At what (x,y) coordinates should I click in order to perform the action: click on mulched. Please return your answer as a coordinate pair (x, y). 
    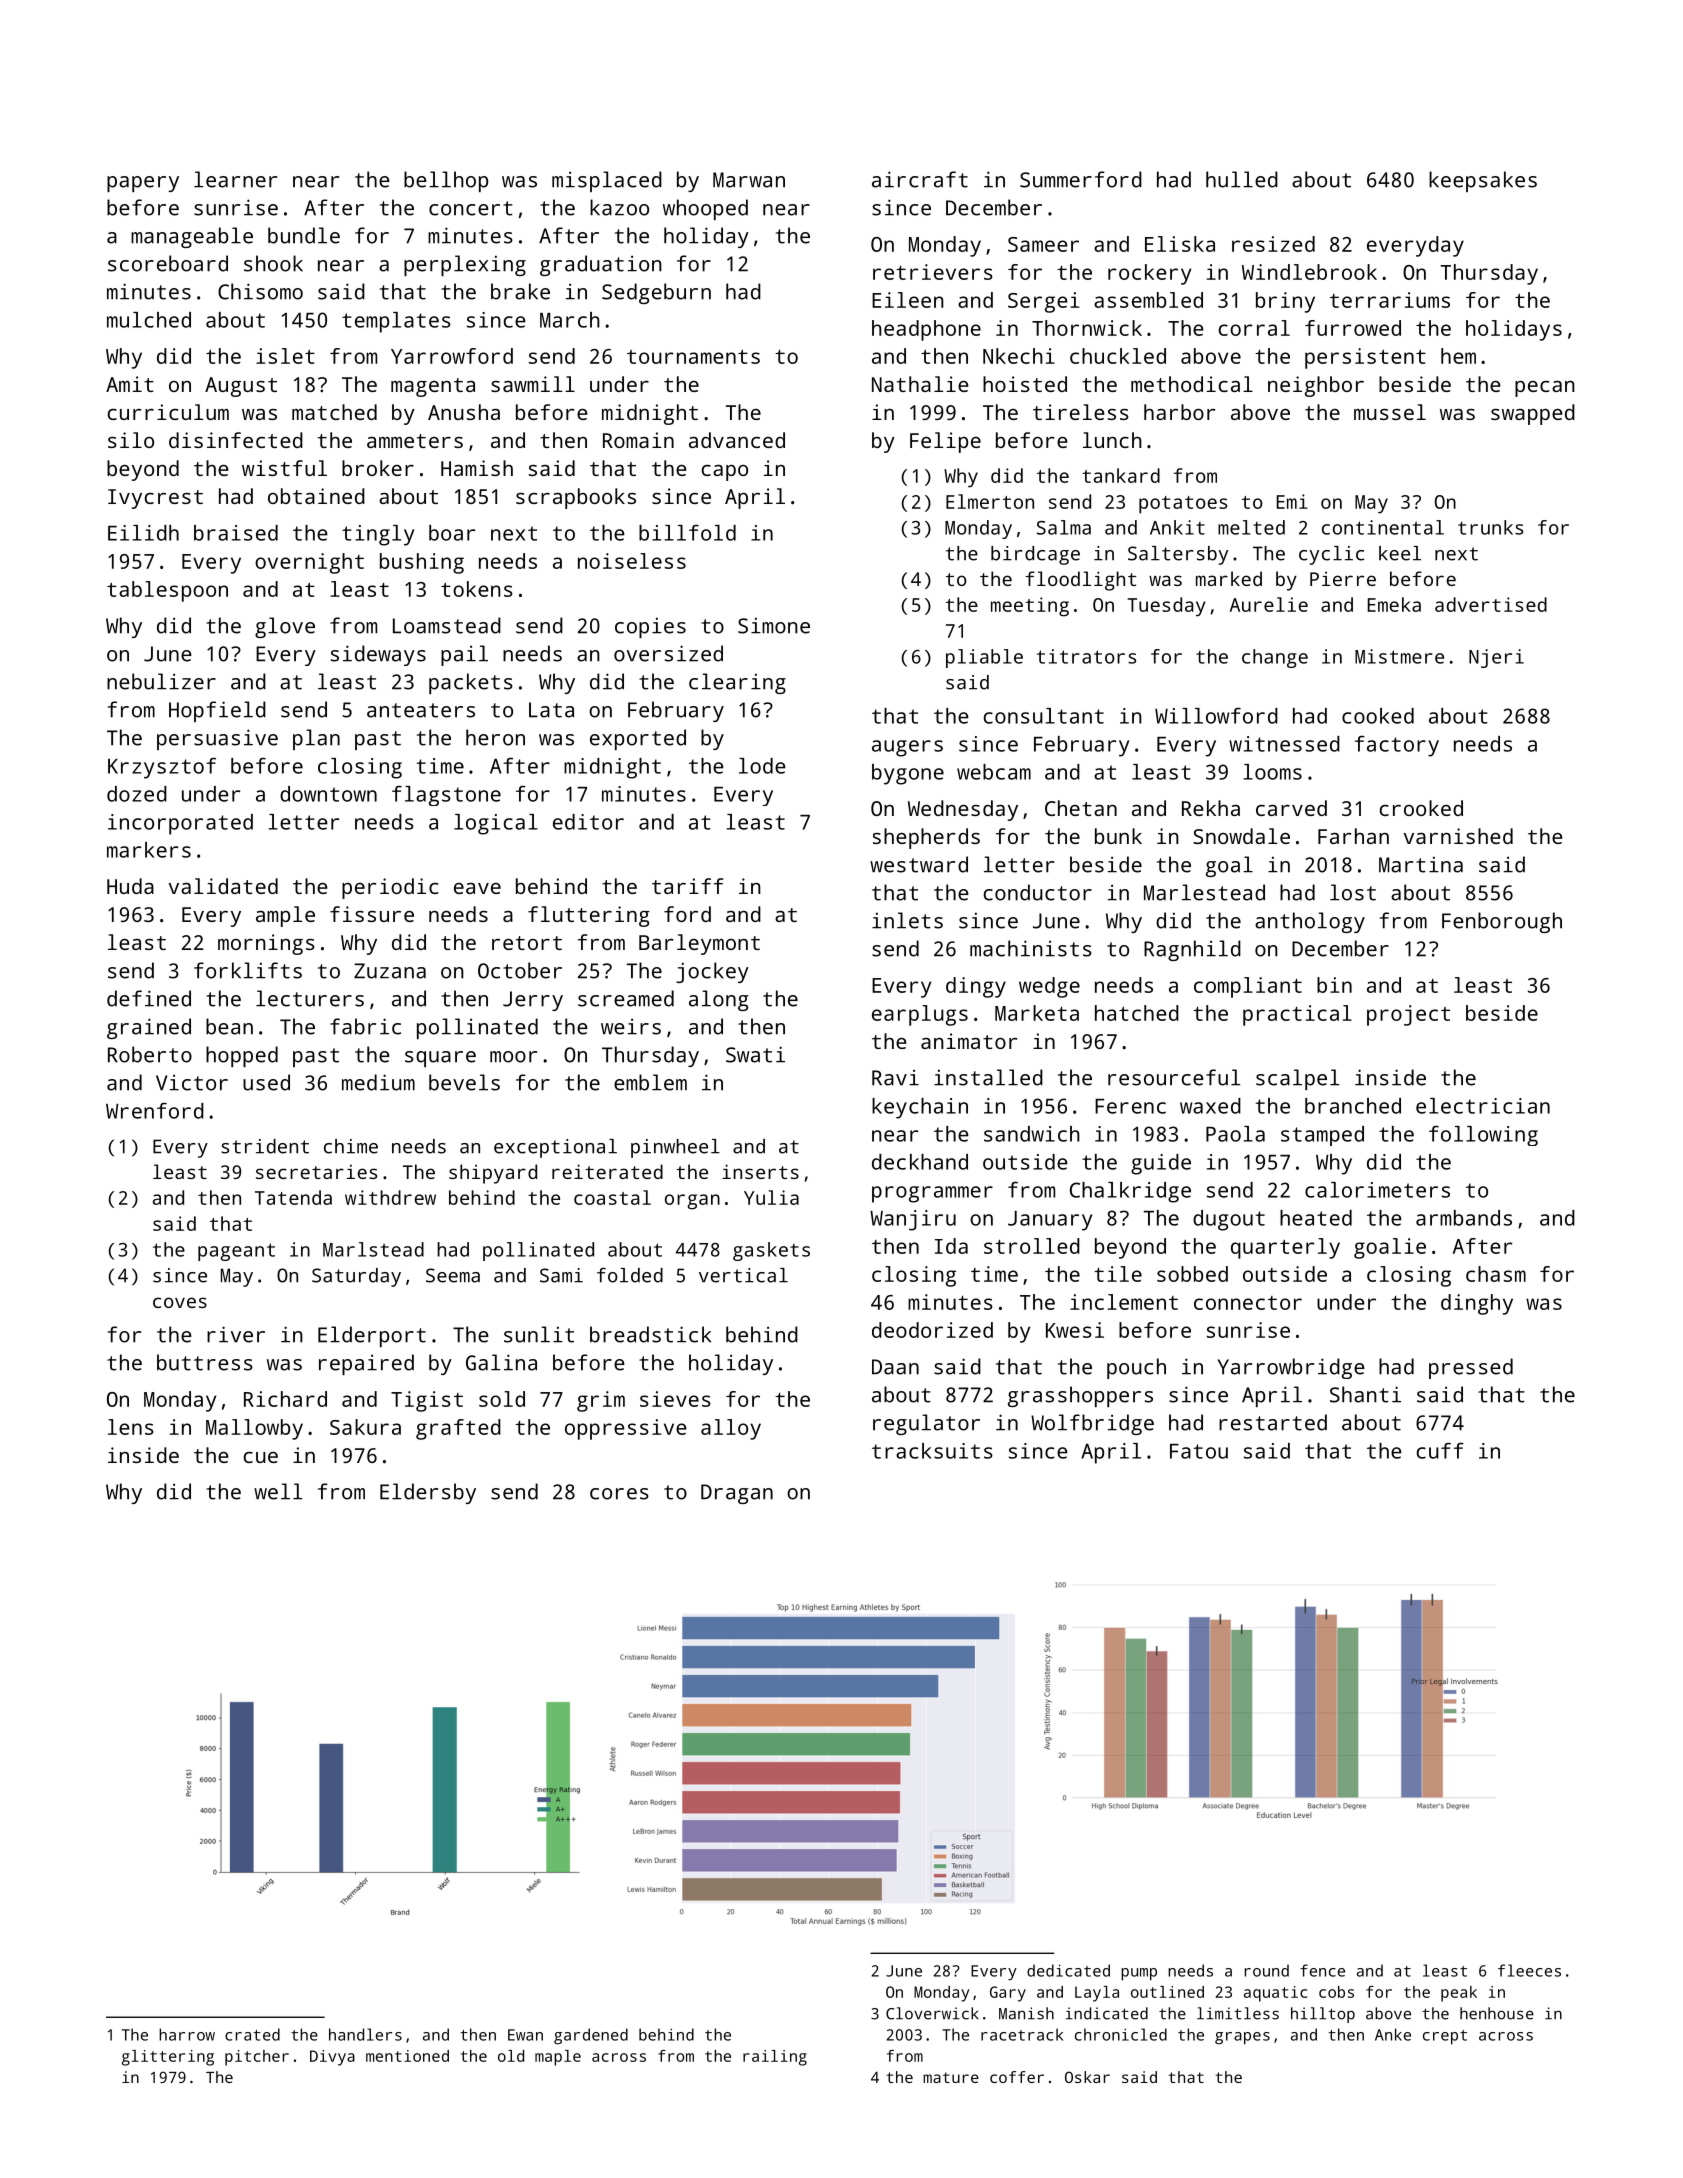
    Looking at the image, I should click on (149, 320).
